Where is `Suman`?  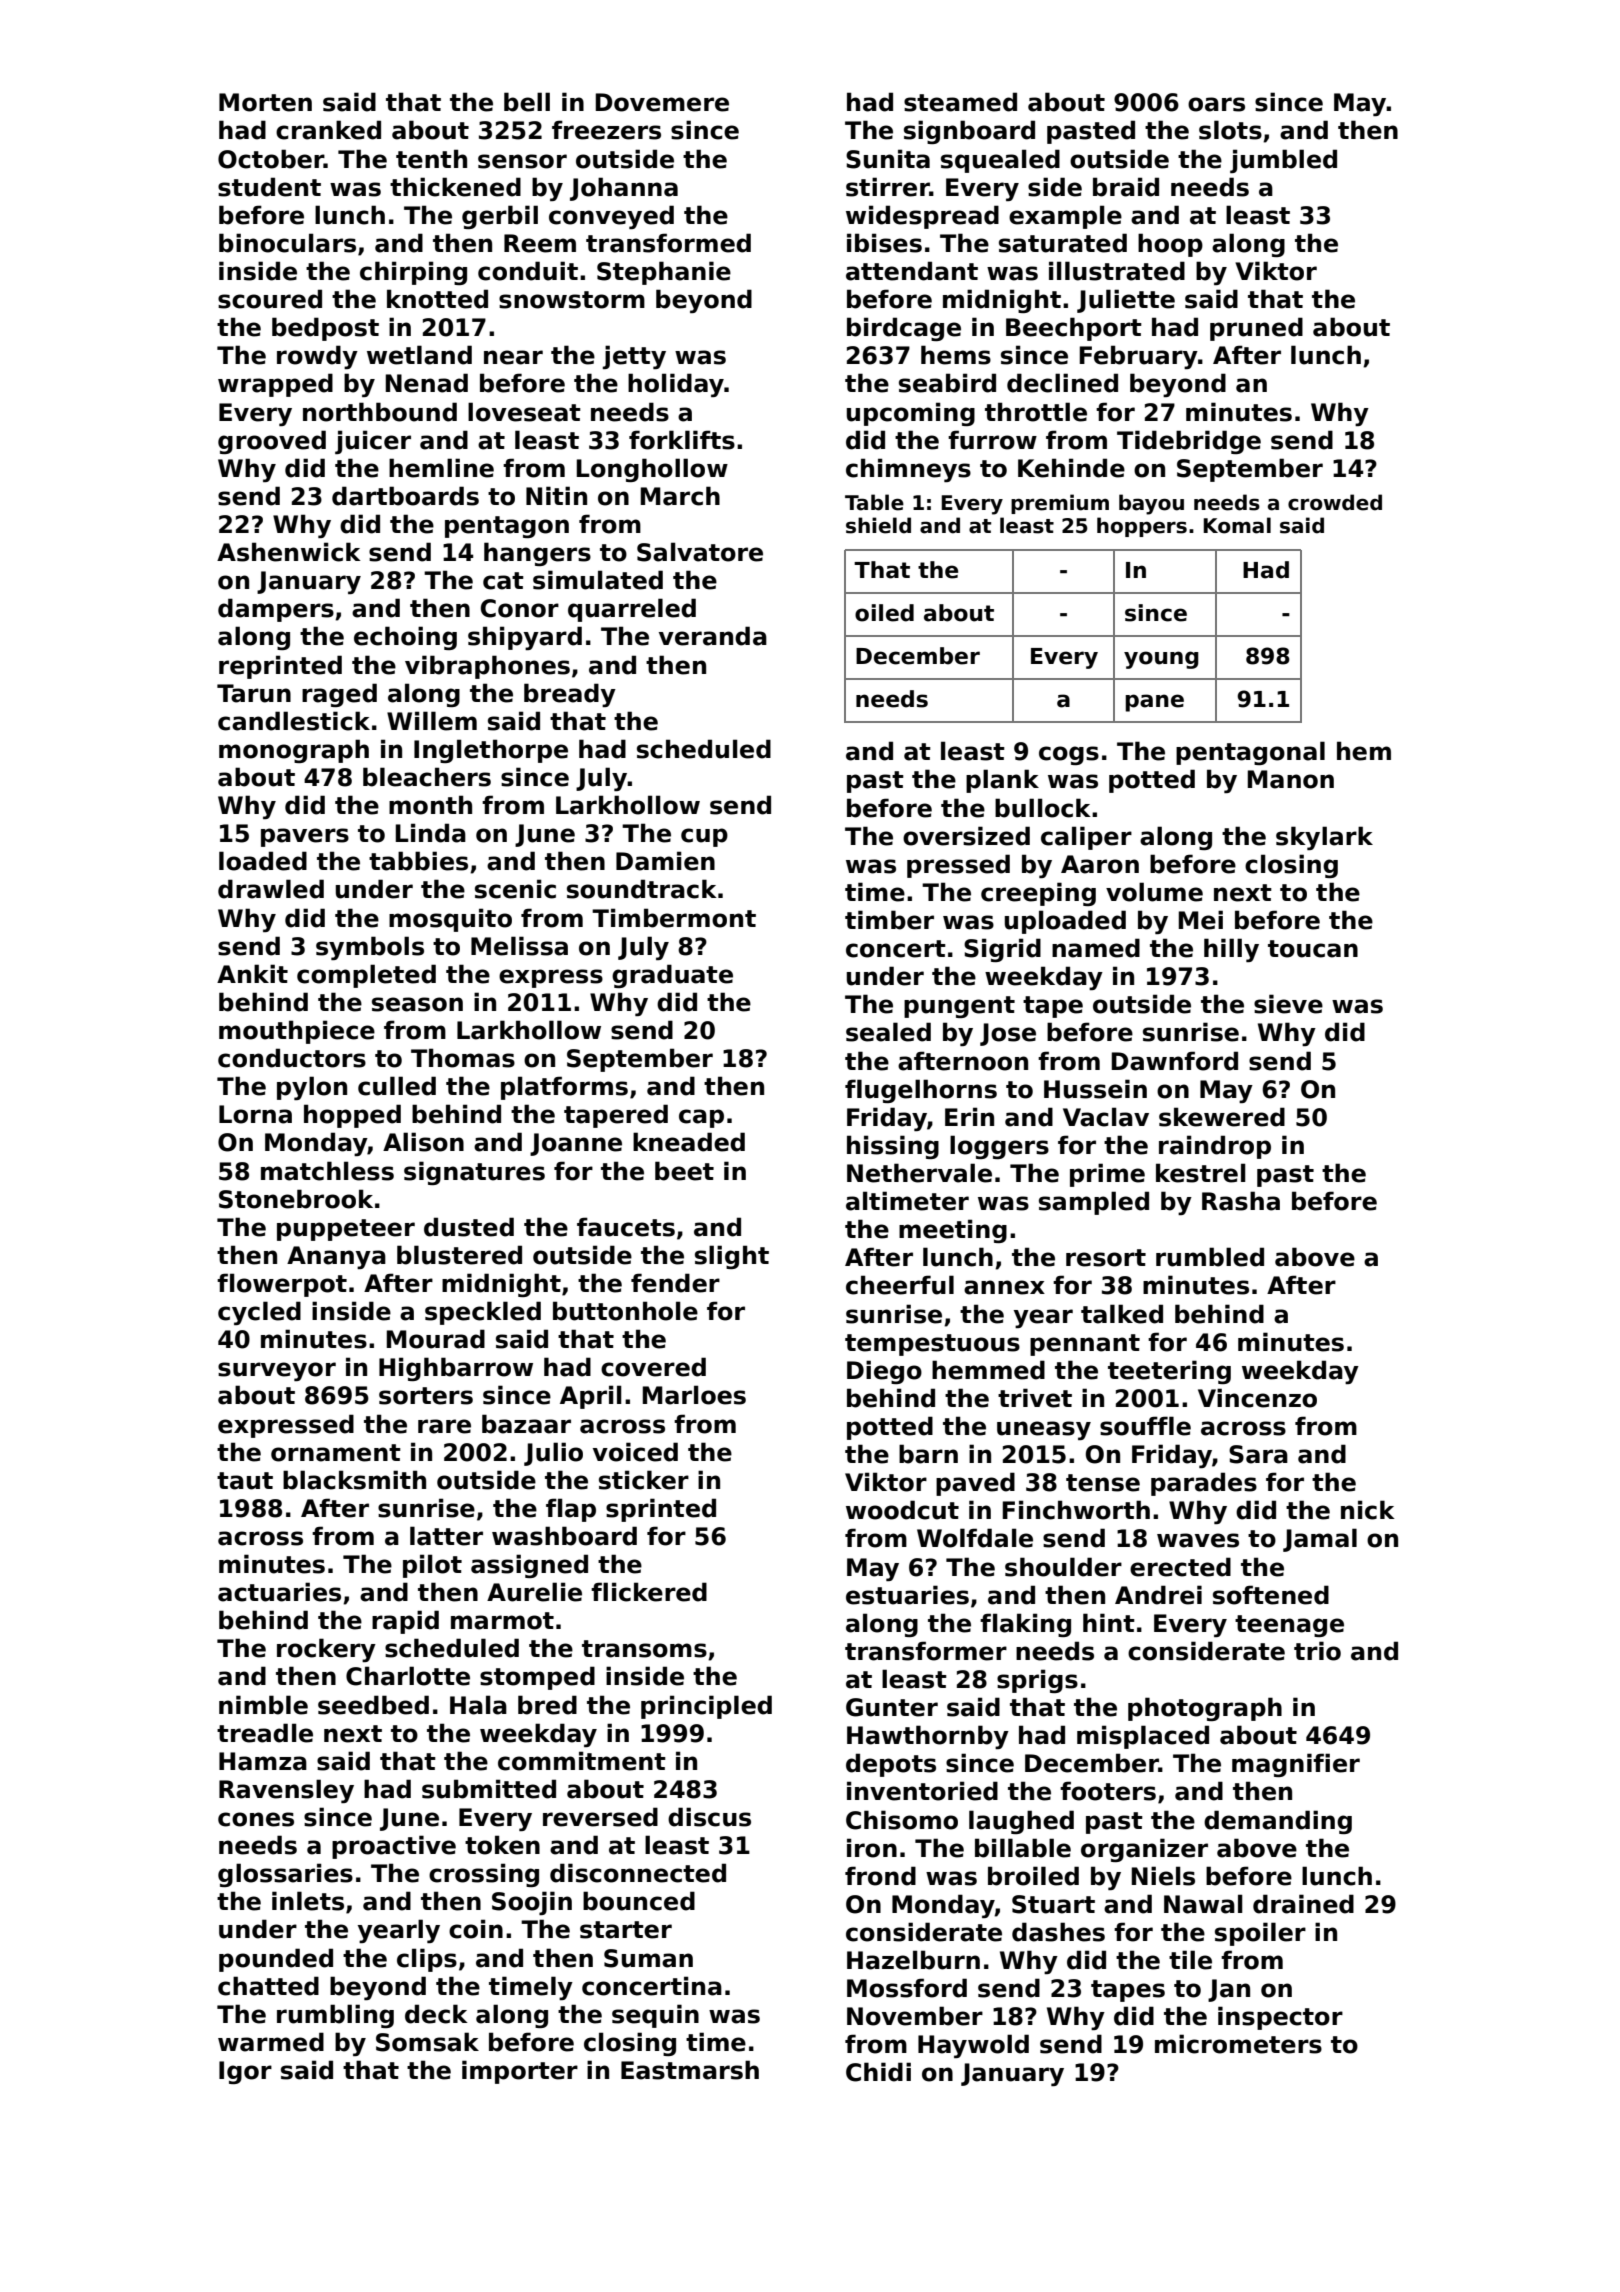
Suman is located at coordinates (648, 1958).
